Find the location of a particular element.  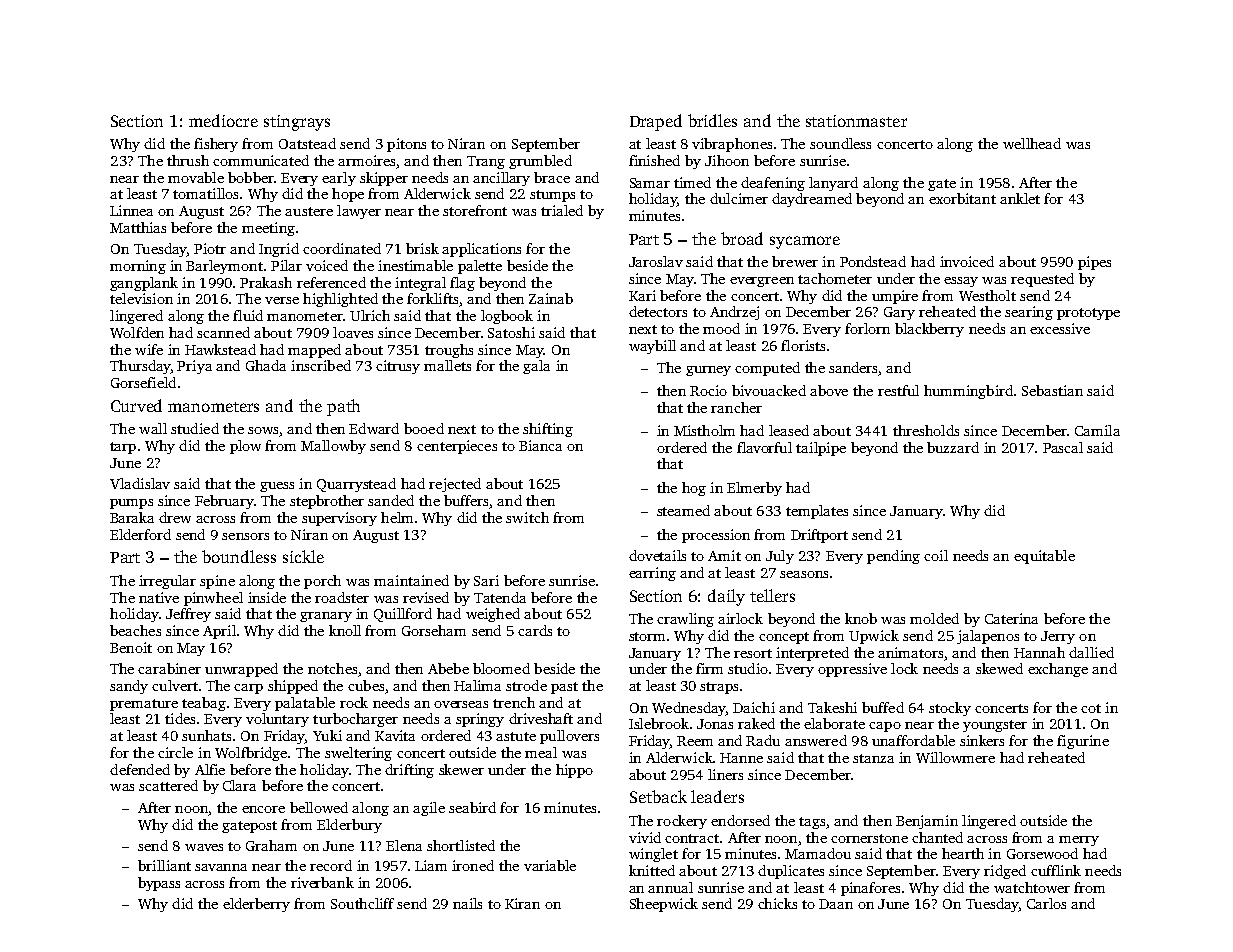

Jeffrey is located at coordinates (188, 615).
